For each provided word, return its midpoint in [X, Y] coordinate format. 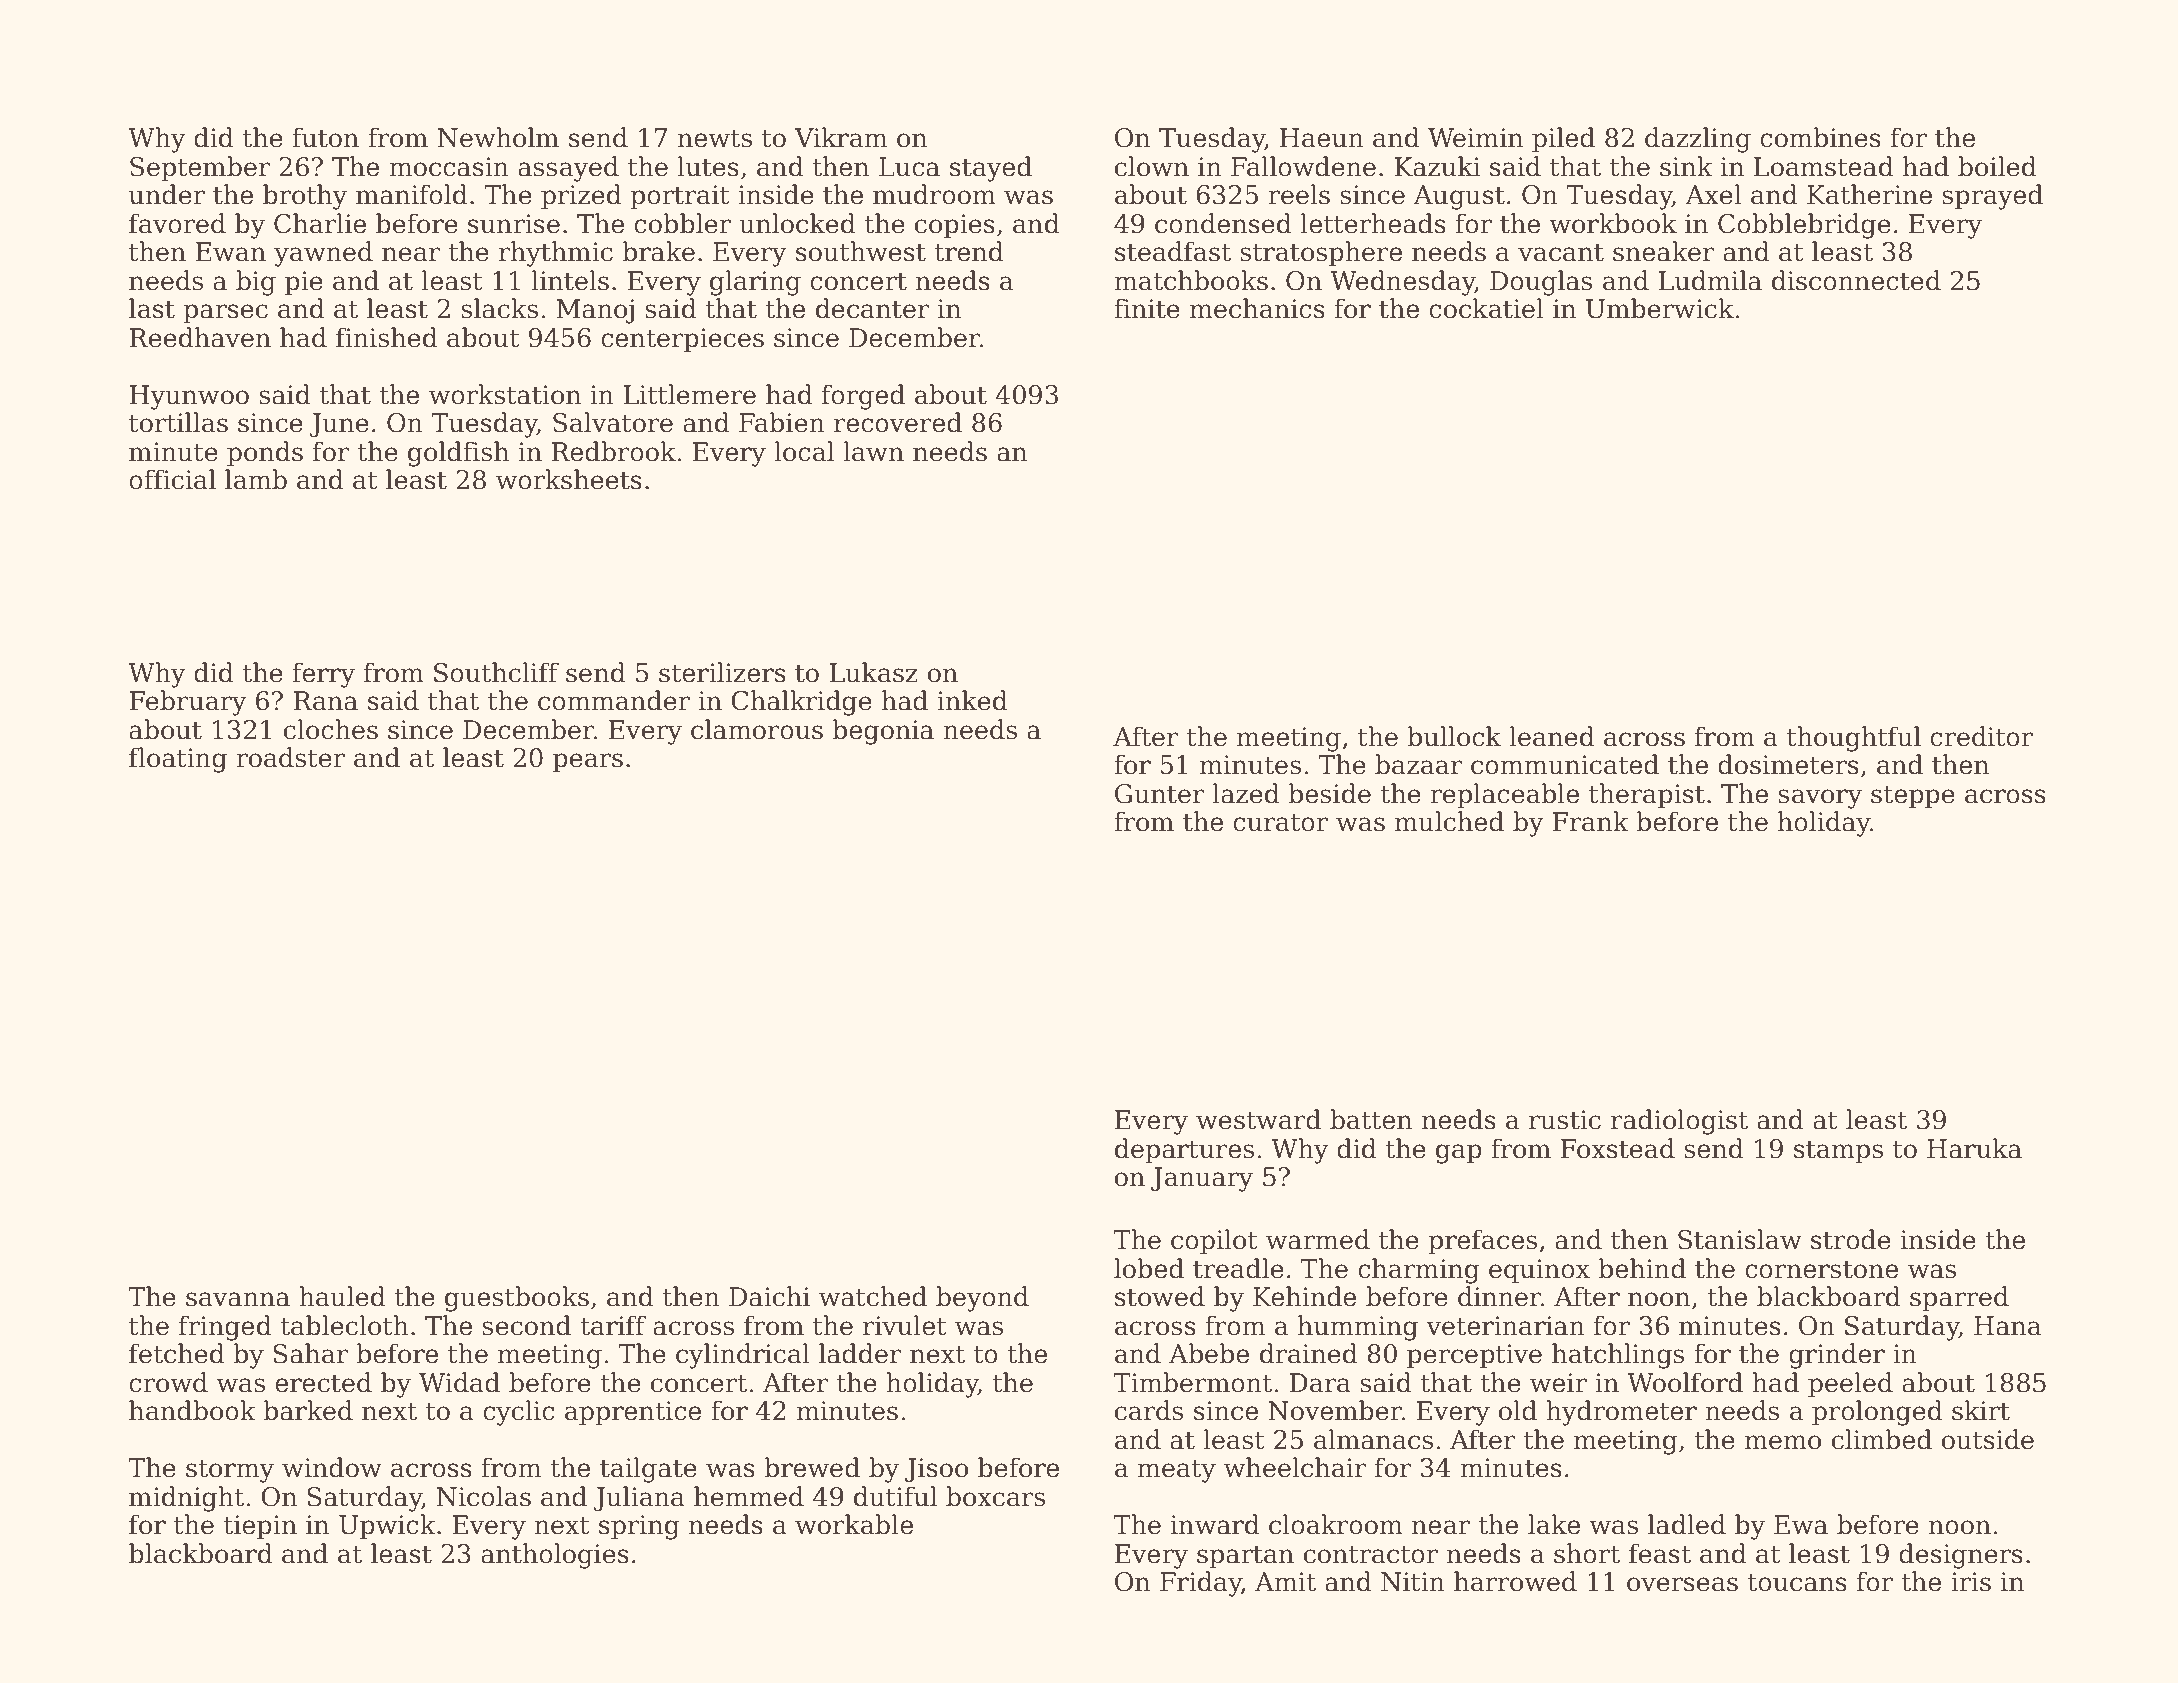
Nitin [1413, 1582]
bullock [1454, 736]
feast [1660, 1553]
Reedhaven [200, 337]
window [332, 1467]
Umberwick [1660, 308]
